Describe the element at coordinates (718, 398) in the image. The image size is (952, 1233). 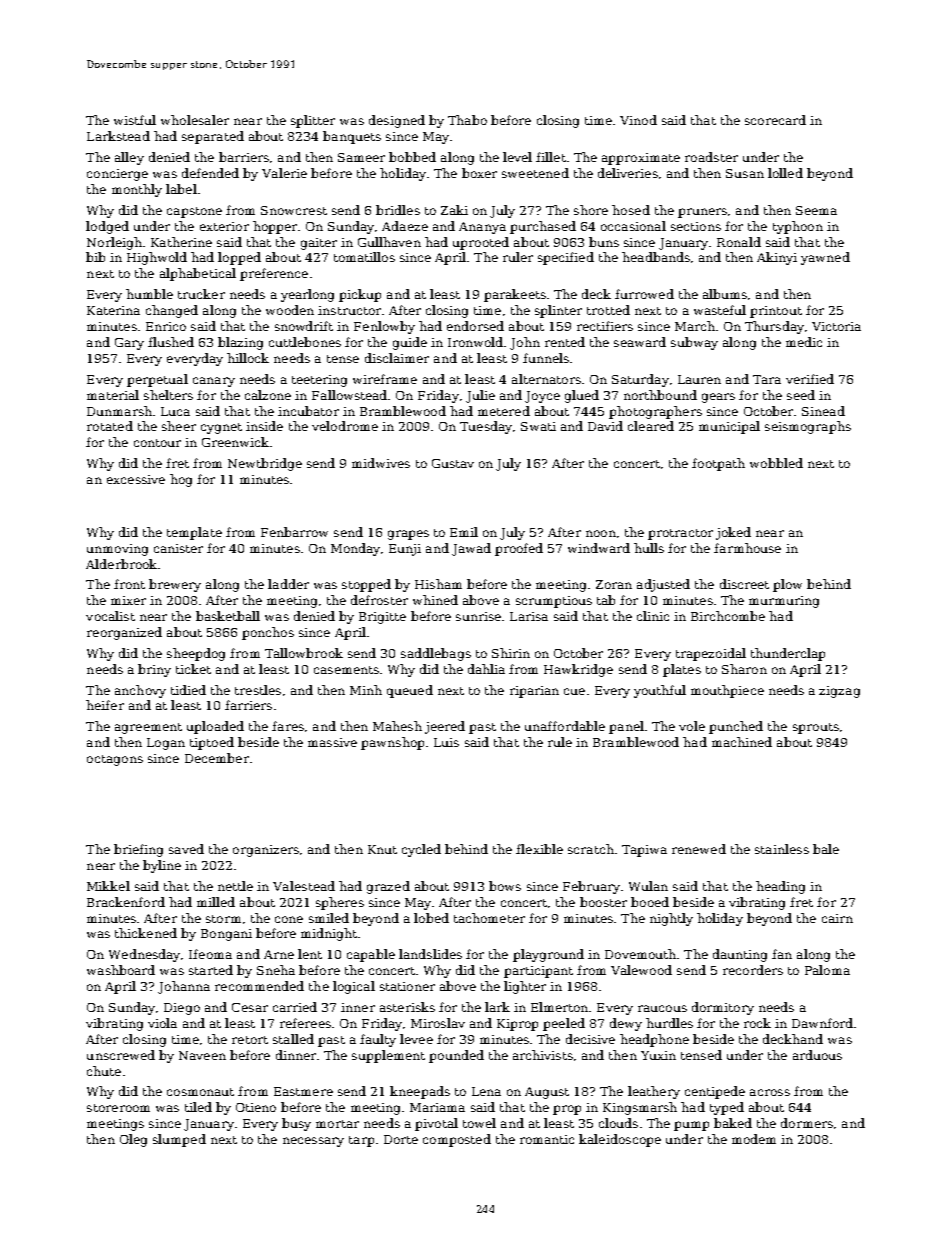
I see `gears` at that location.
